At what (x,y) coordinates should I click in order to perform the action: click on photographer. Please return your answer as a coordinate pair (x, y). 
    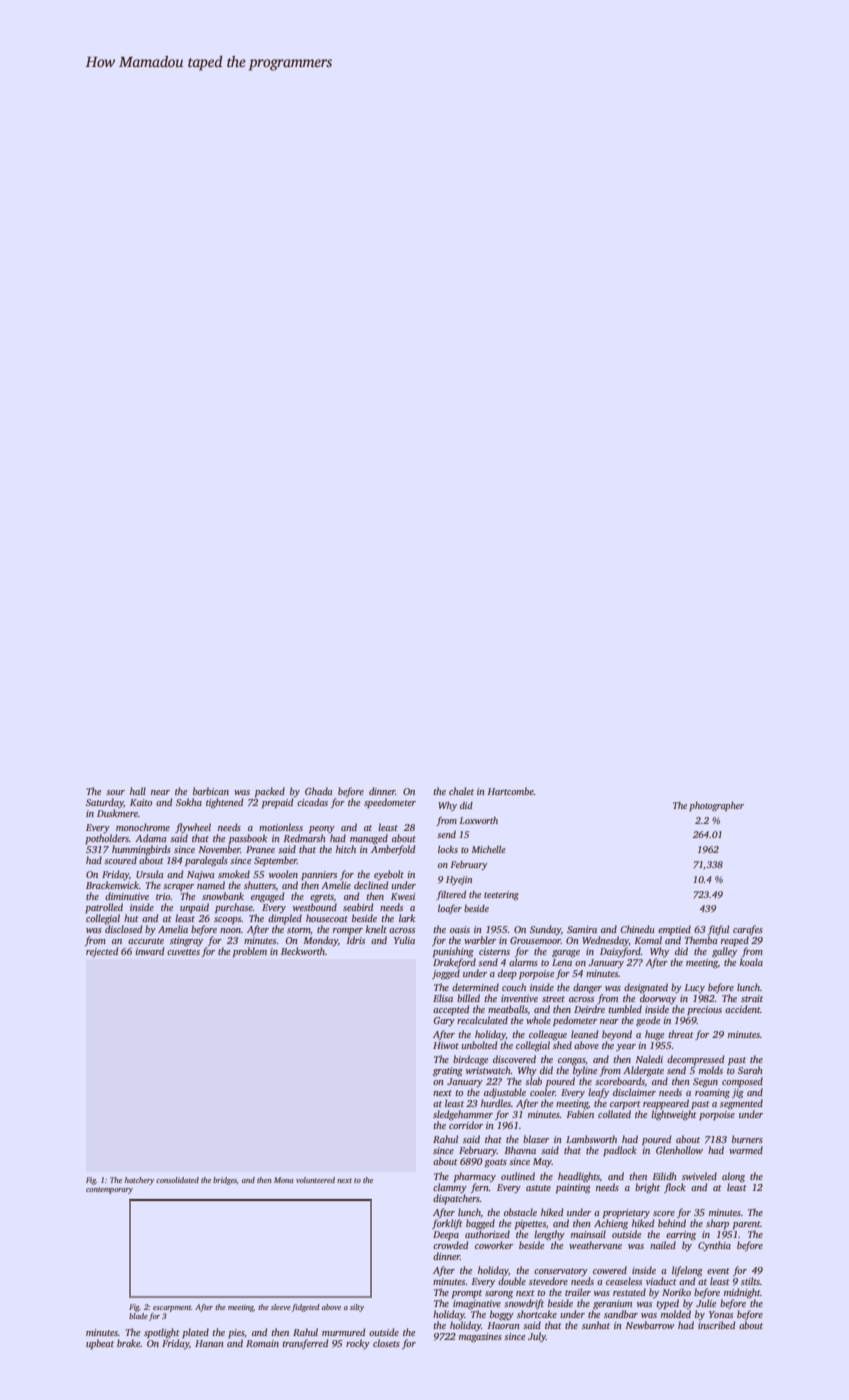
    Looking at the image, I should click on (716, 806).
